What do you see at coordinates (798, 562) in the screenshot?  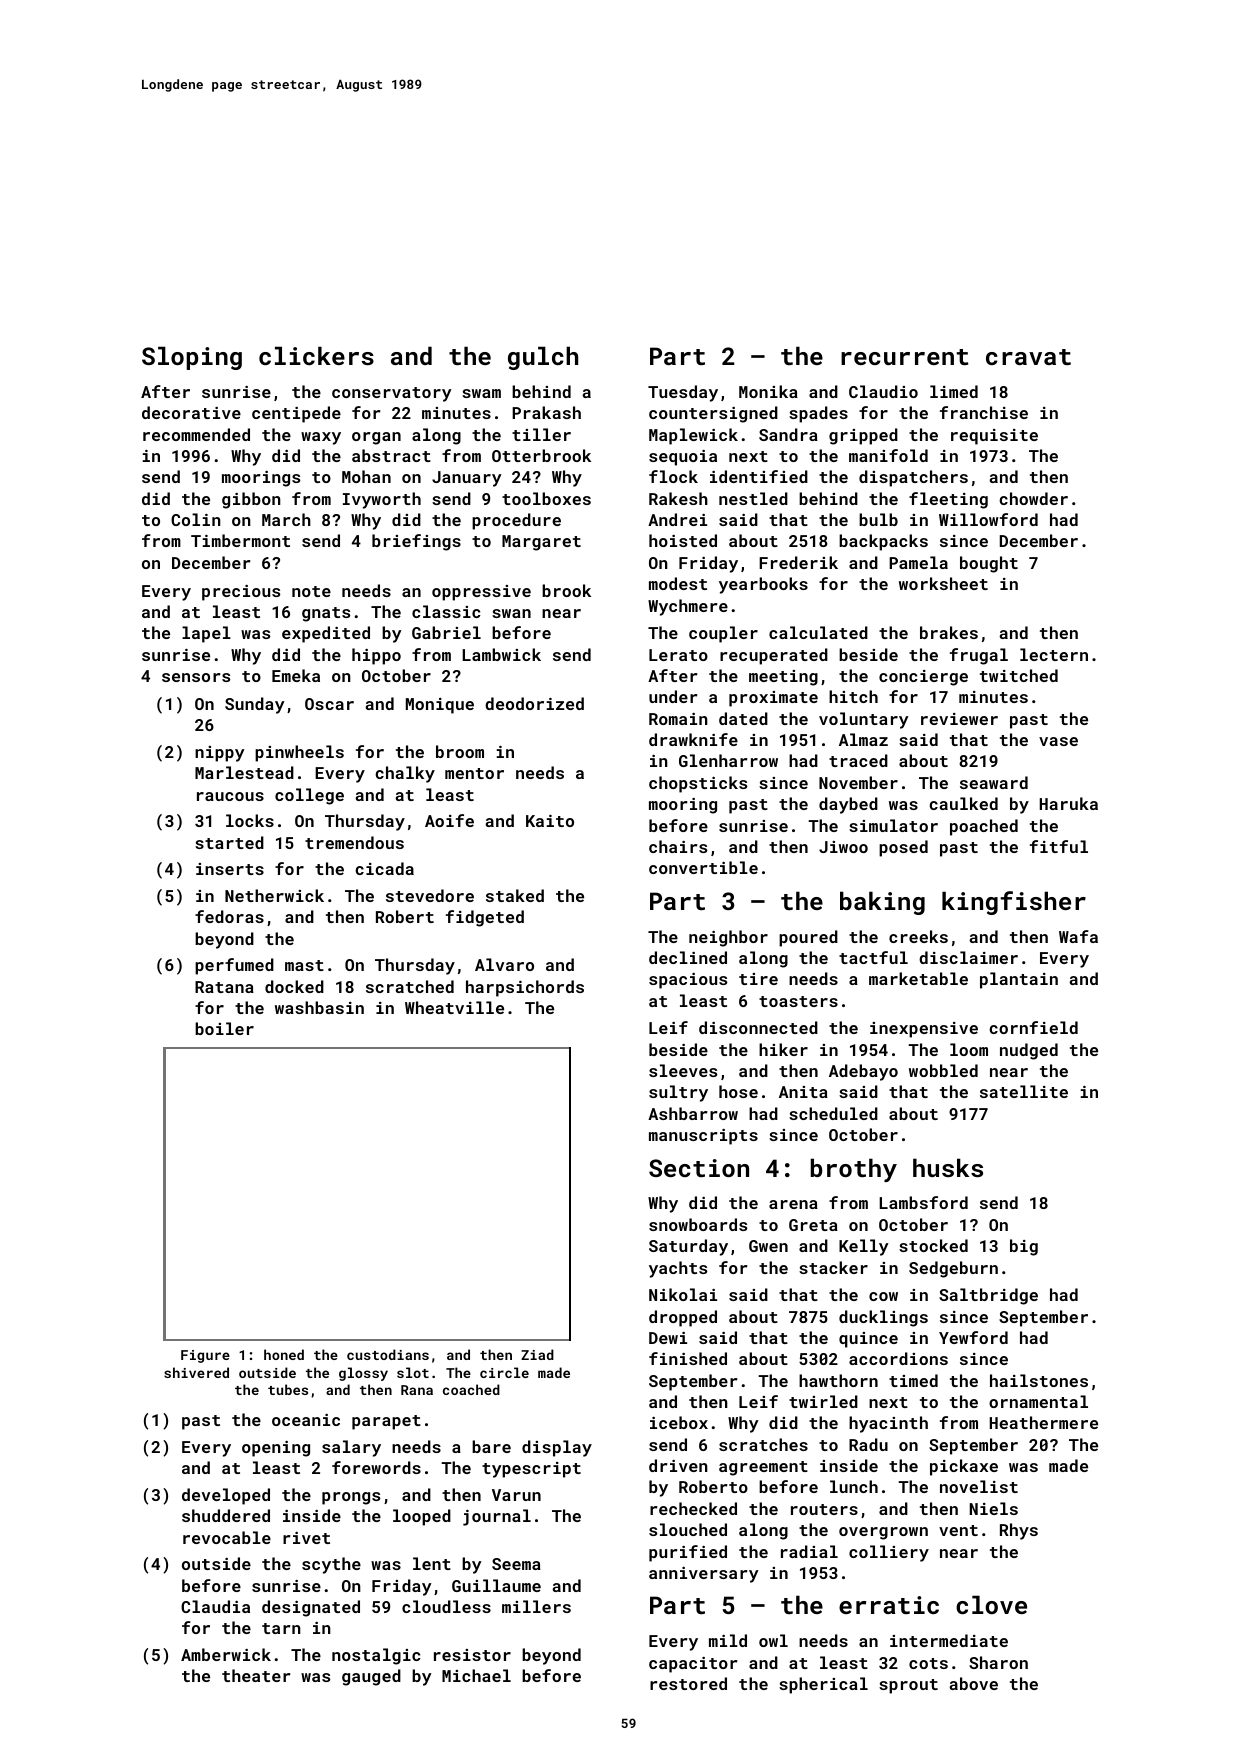 I see `Frederik` at bounding box center [798, 562].
